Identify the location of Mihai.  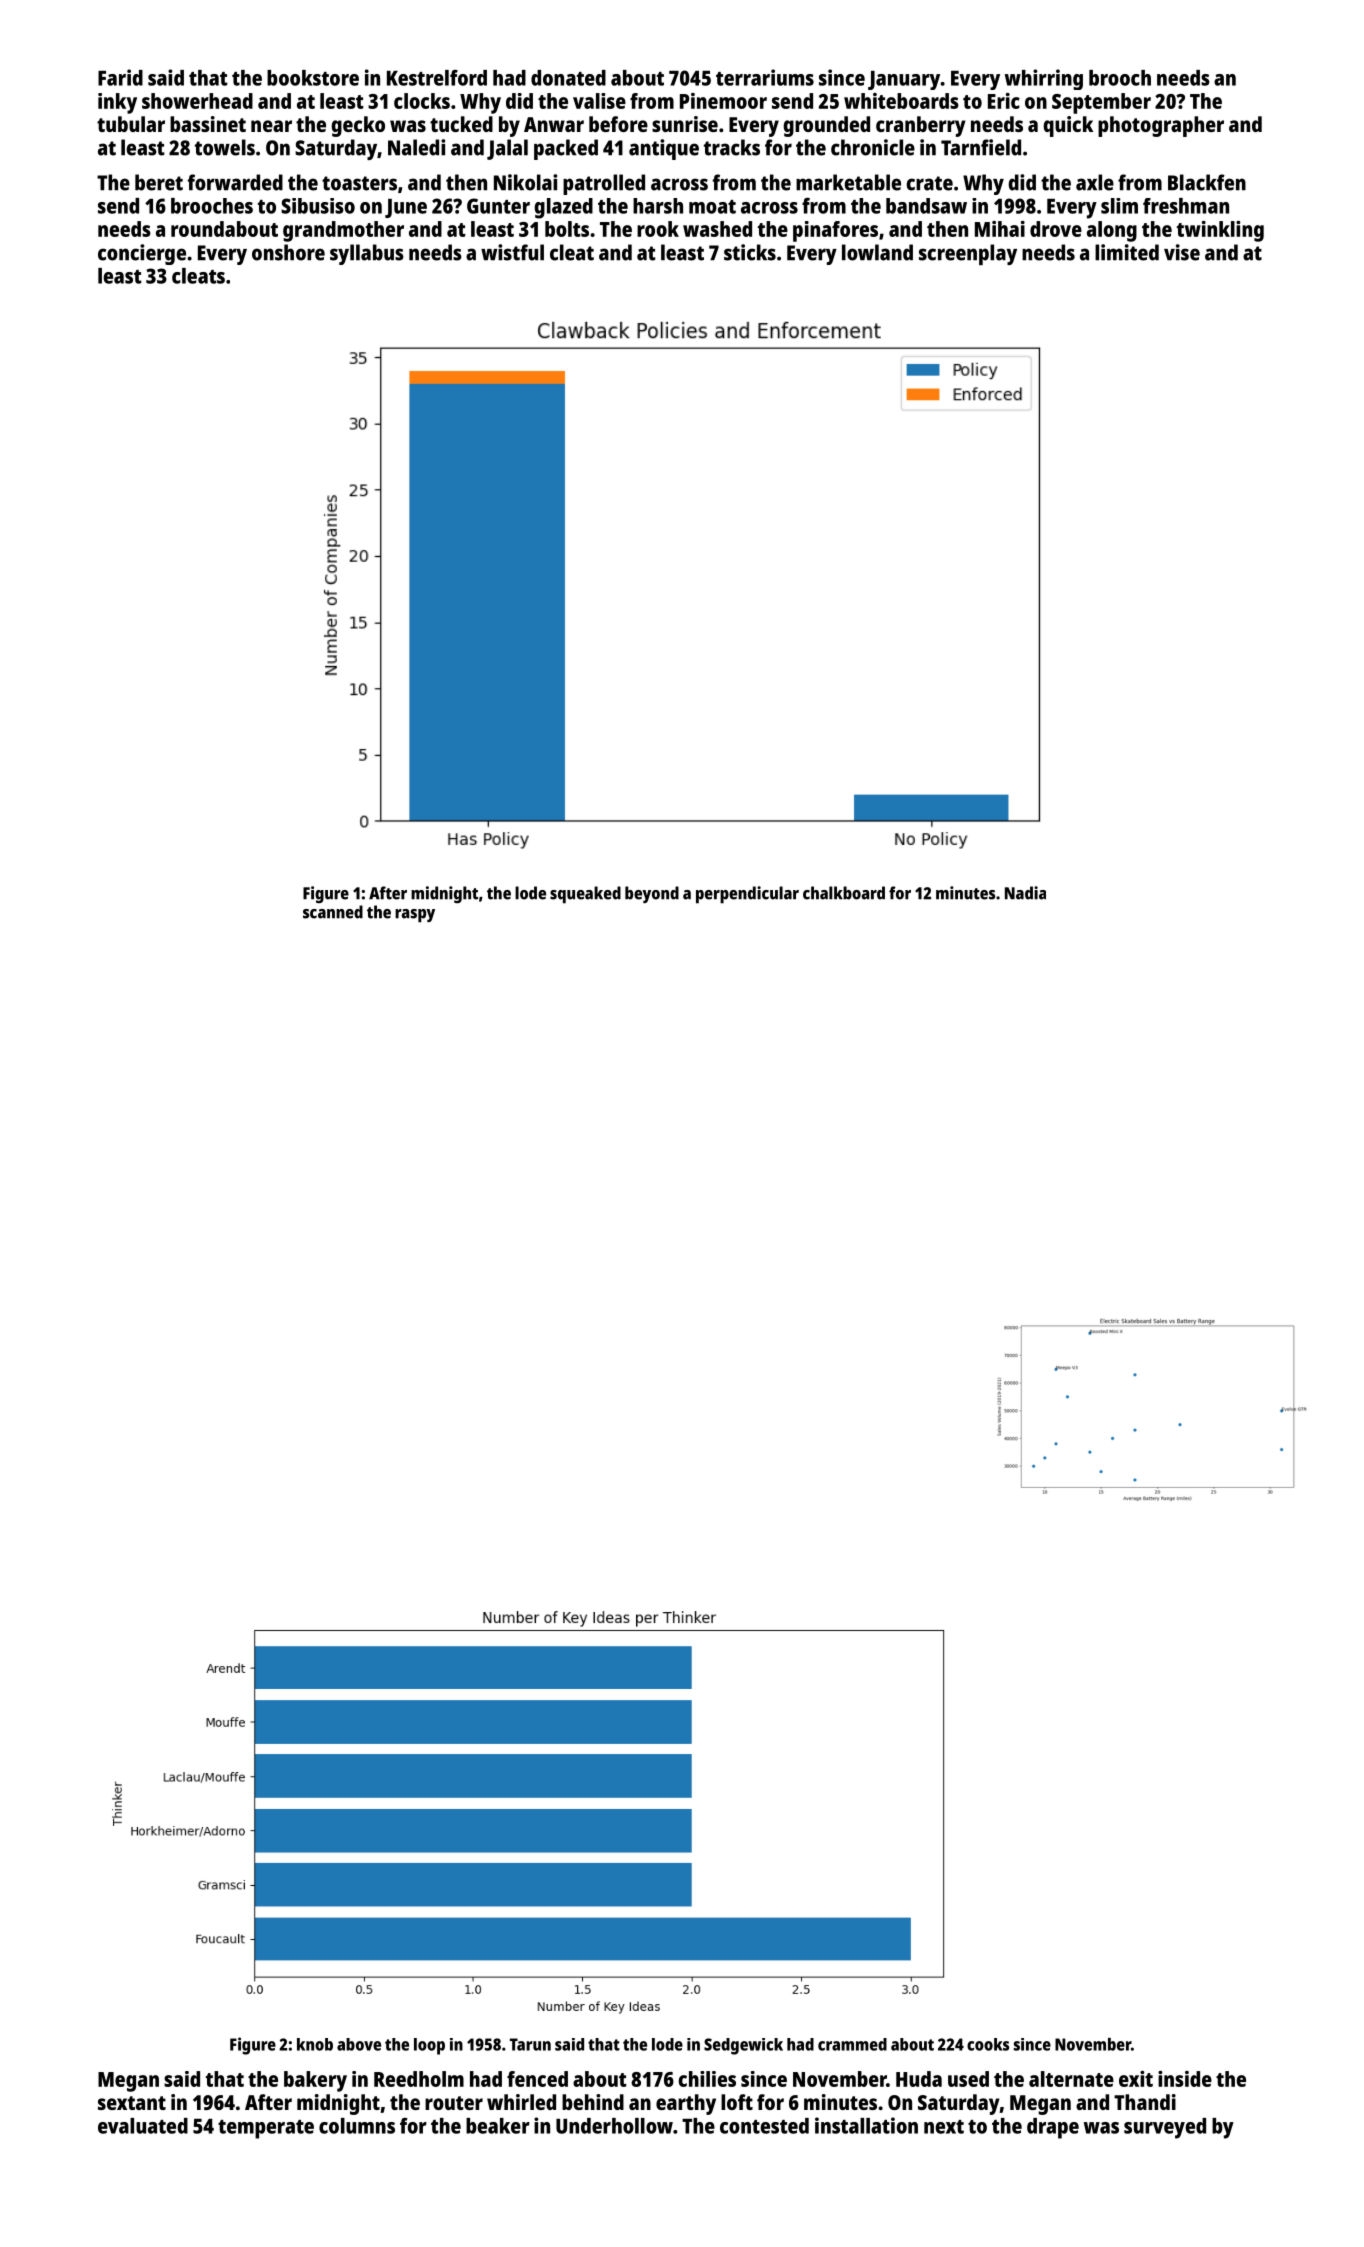
(1000, 229).
